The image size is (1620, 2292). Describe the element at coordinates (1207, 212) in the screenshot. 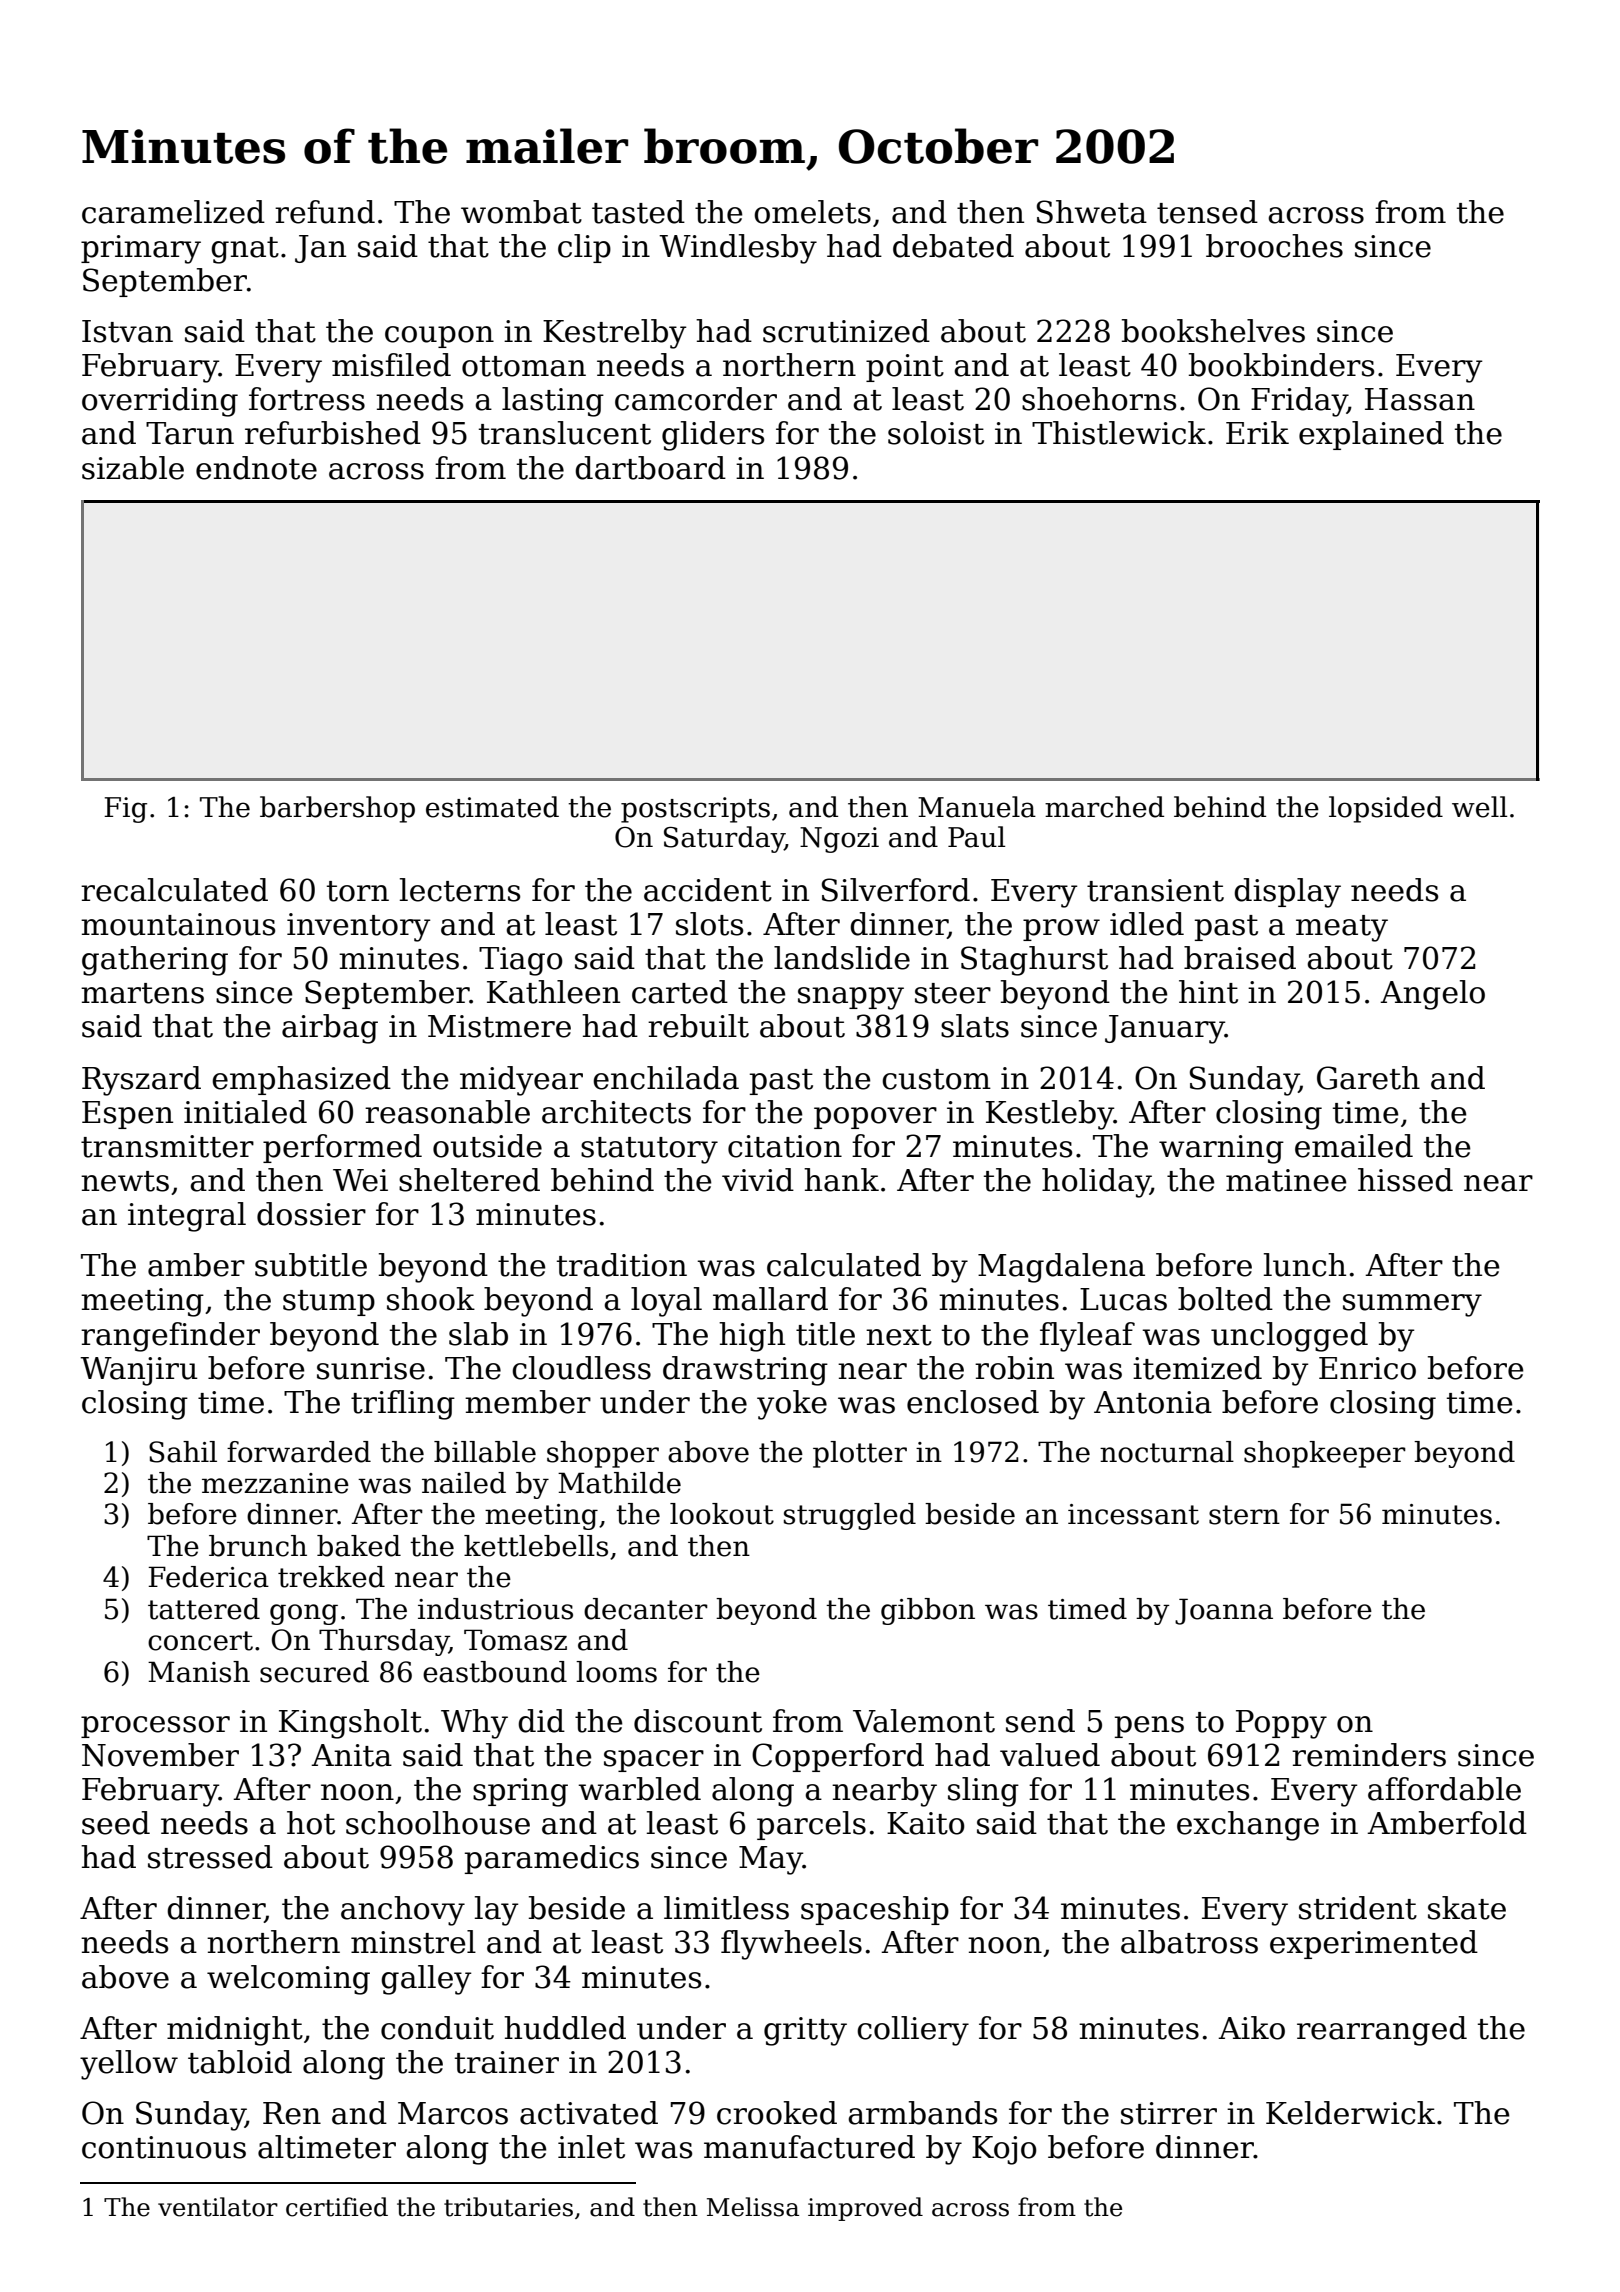

I see `tensed` at that location.
